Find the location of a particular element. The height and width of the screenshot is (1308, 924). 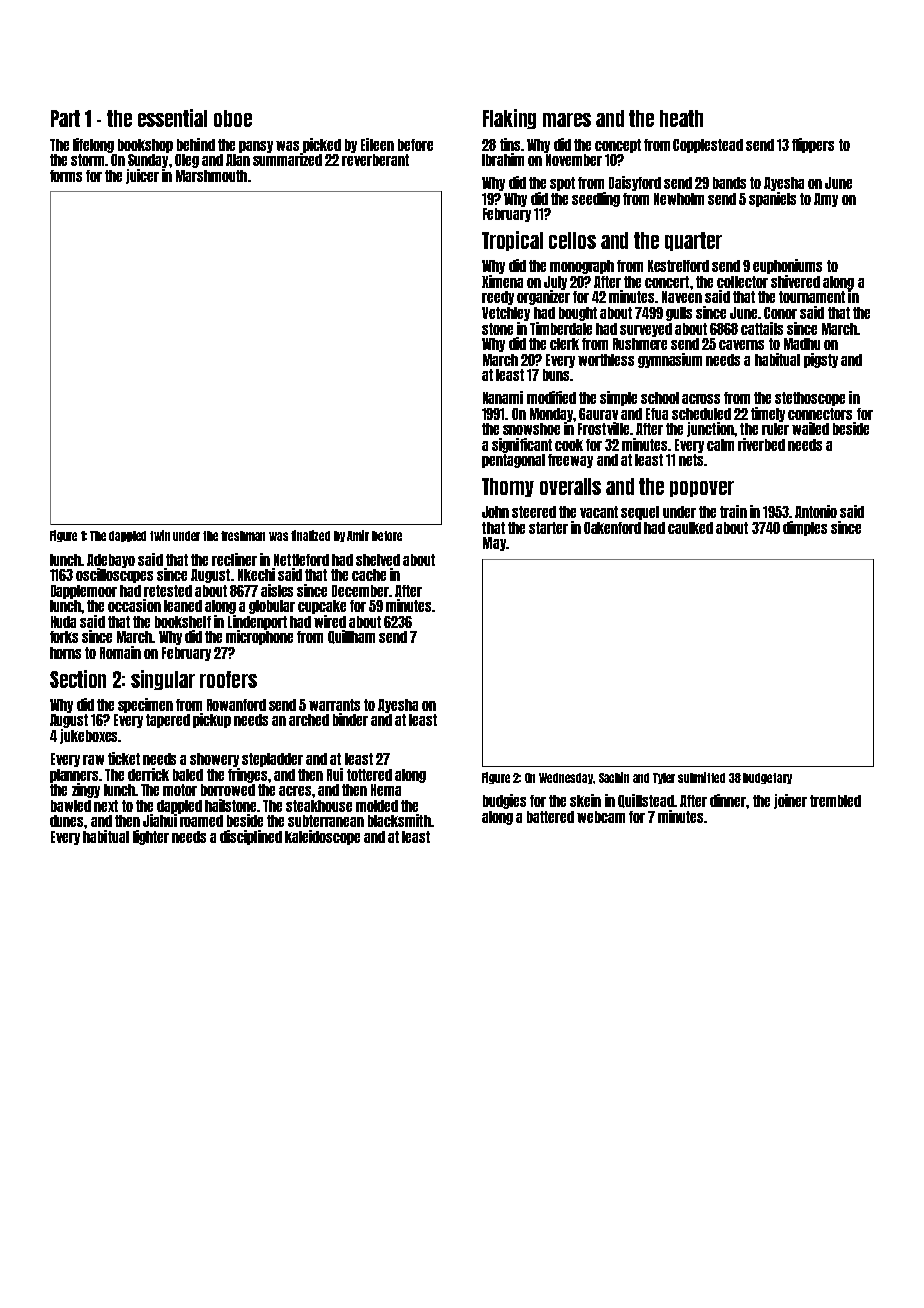

juicer is located at coordinates (142, 176).
